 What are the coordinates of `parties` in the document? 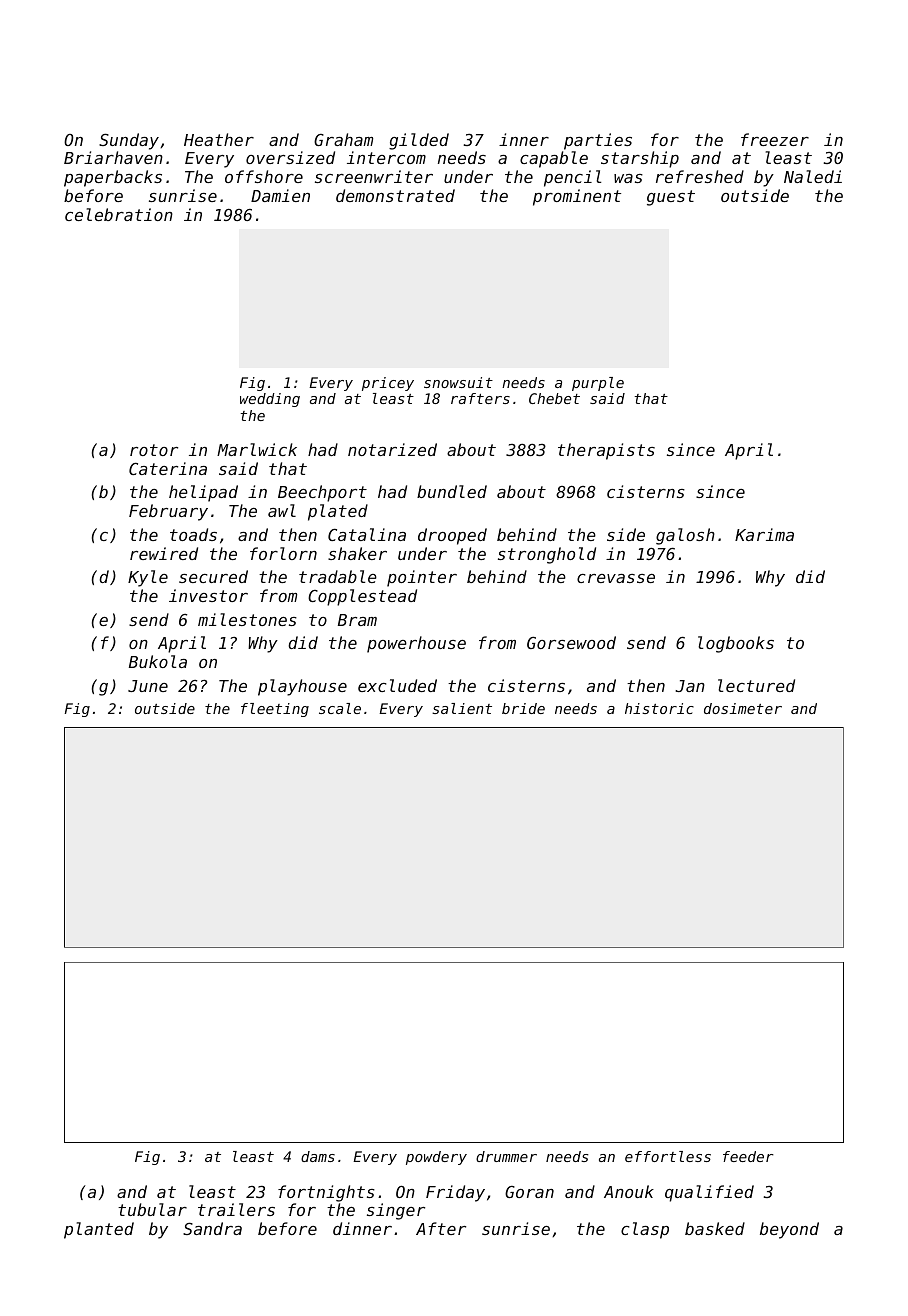 It's located at (598, 141).
